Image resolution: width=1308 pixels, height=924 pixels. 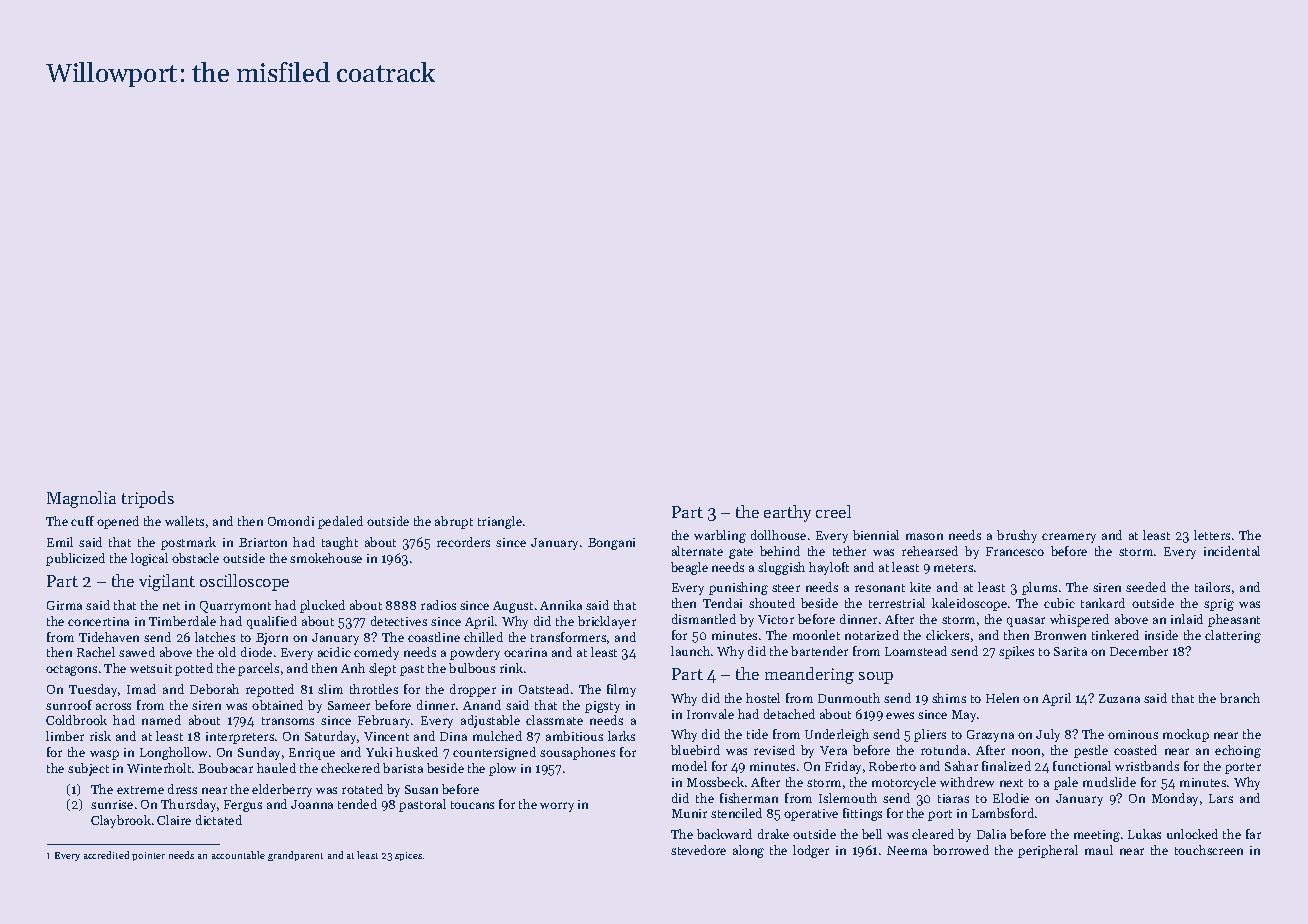 I want to click on pointer, so click(x=148, y=856).
